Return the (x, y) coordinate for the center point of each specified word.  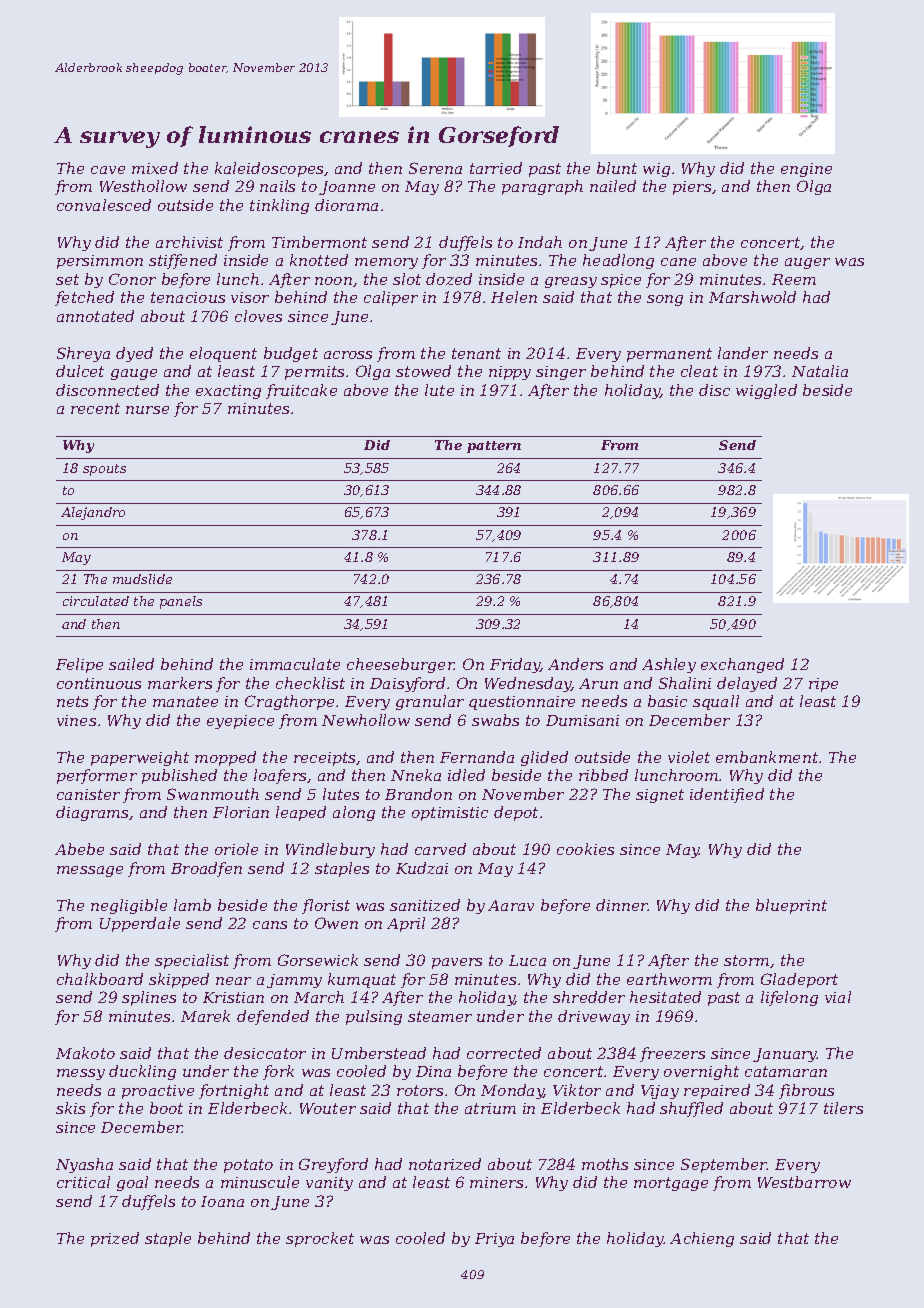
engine (806, 170)
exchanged (742, 665)
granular (430, 702)
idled (466, 775)
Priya (494, 1240)
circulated (96, 601)
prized (115, 1239)
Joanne (347, 188)
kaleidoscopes (269, 169)
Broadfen (206, 869)
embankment (767, 757)
